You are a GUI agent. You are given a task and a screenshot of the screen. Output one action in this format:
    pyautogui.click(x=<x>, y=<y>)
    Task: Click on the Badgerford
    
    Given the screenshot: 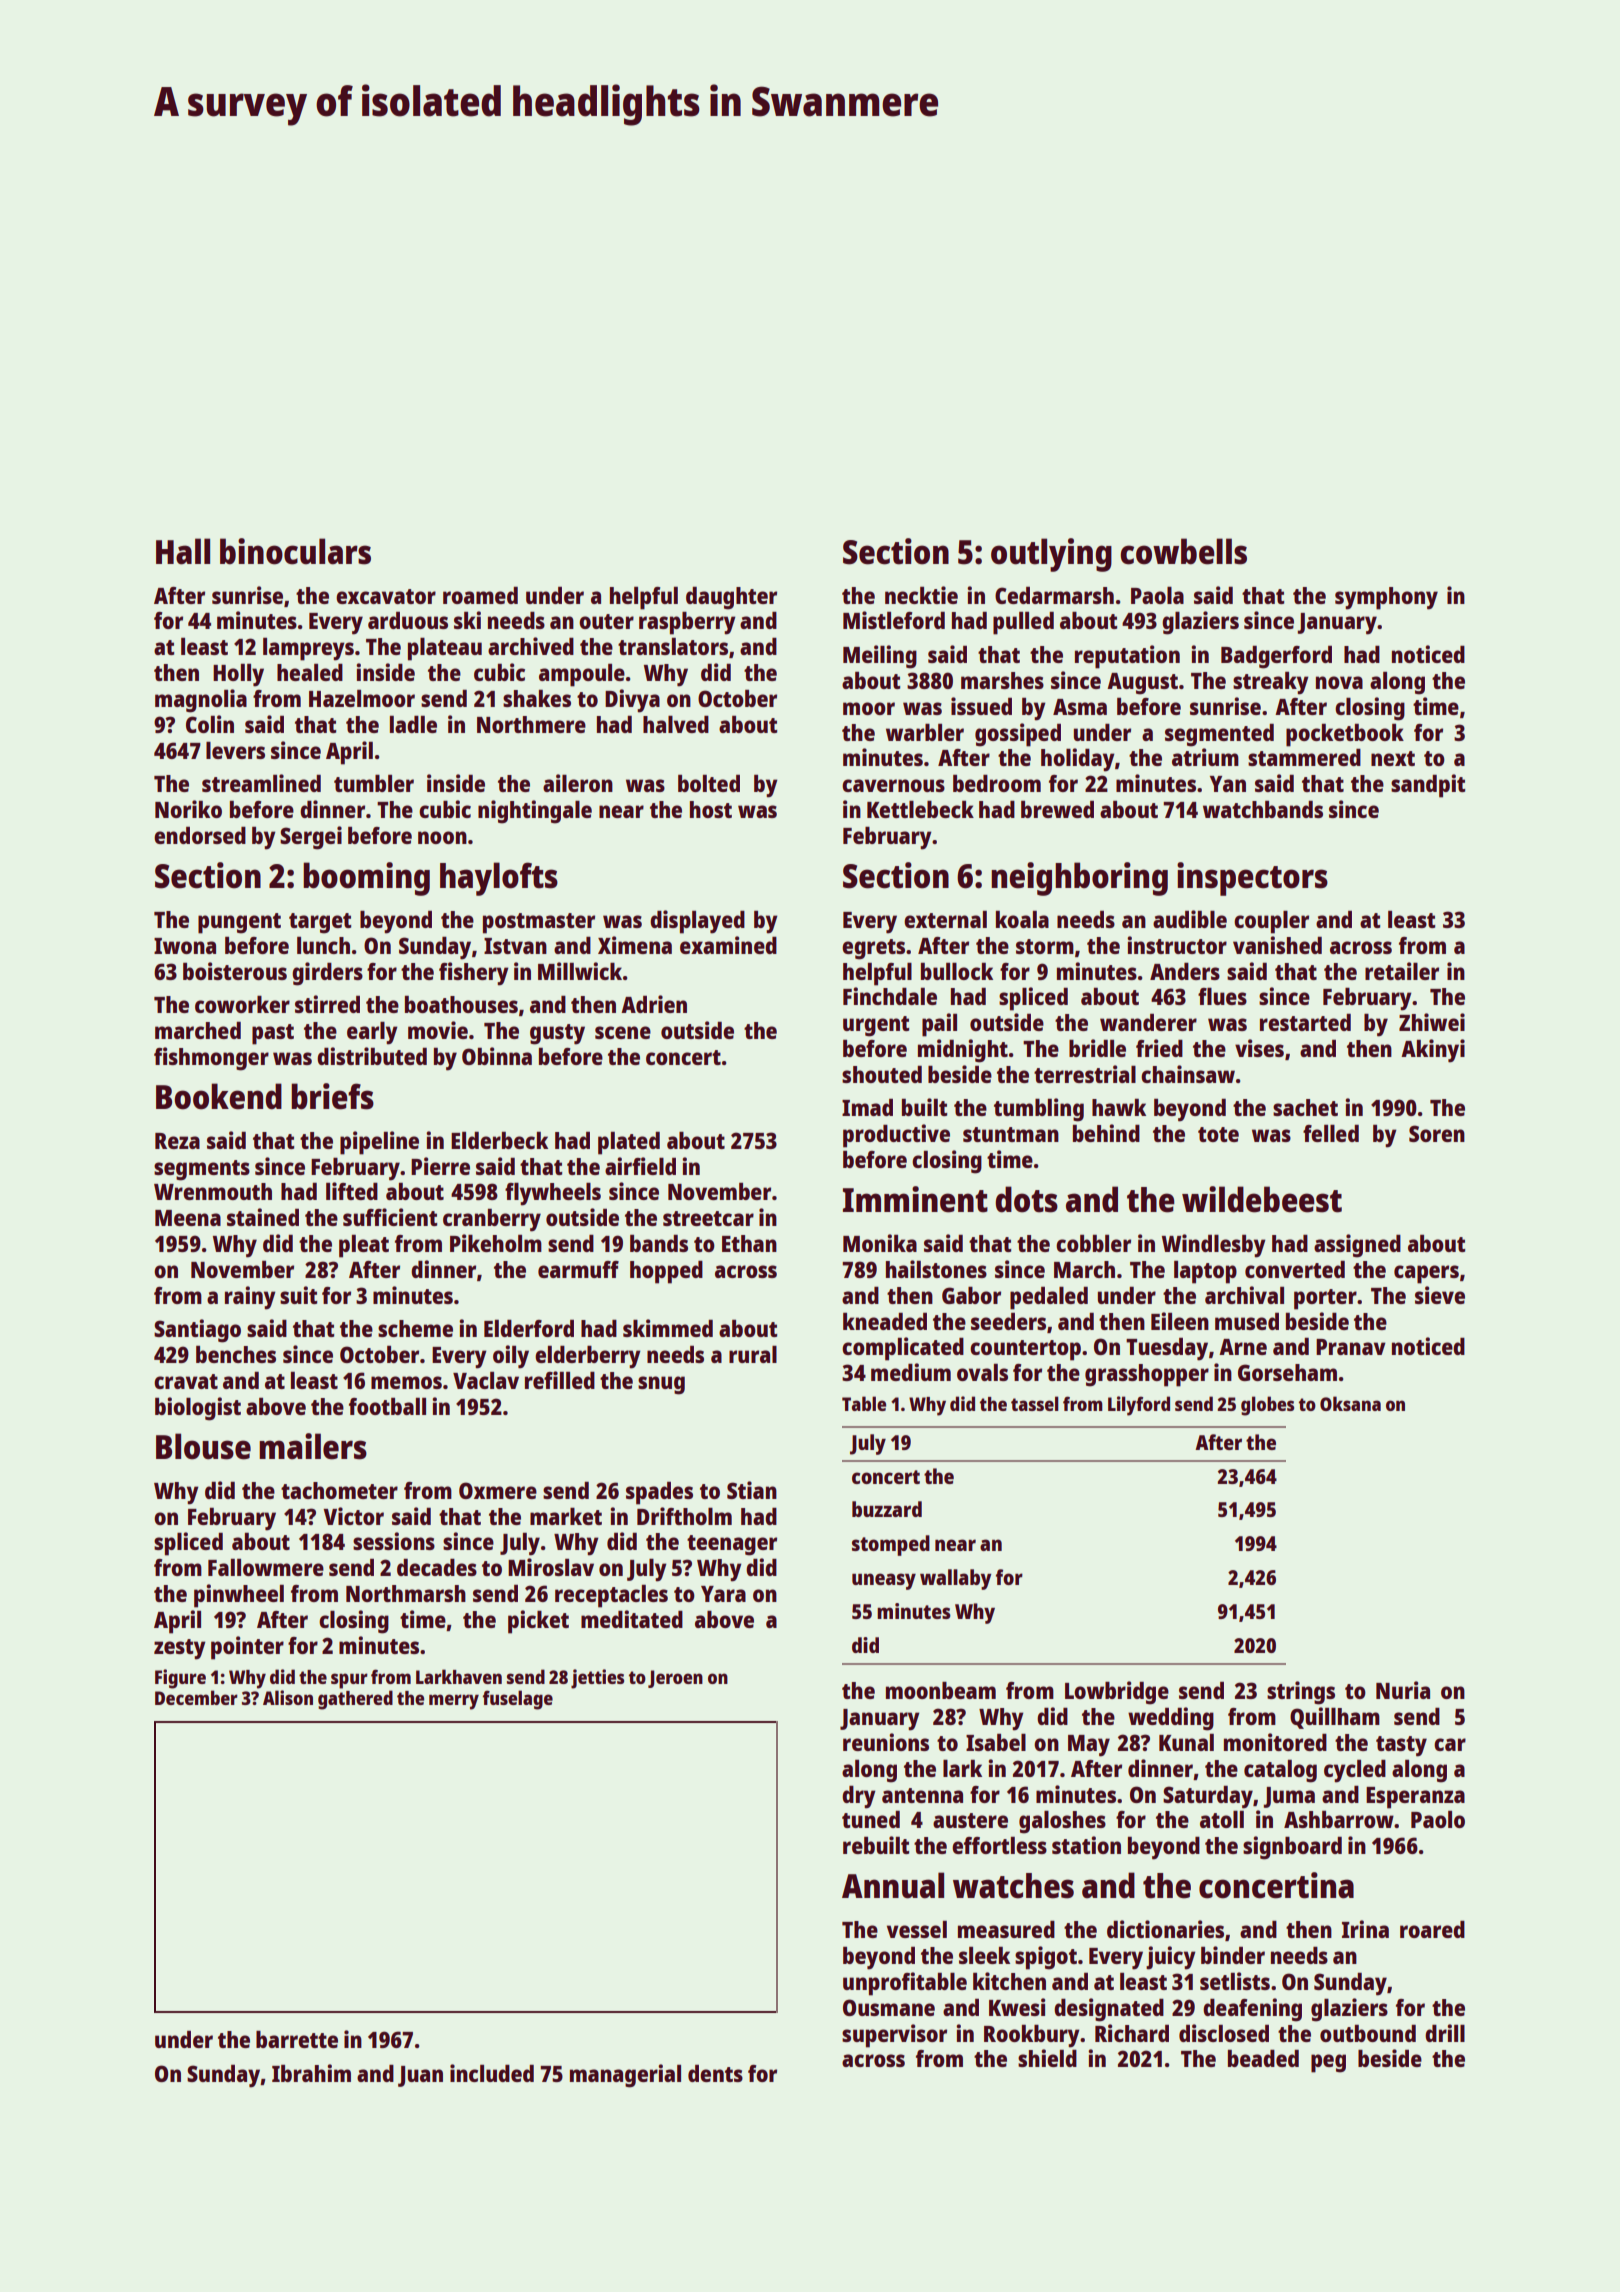 What is the action you would take?
    pyautogui.click(x=1276, y=657)
